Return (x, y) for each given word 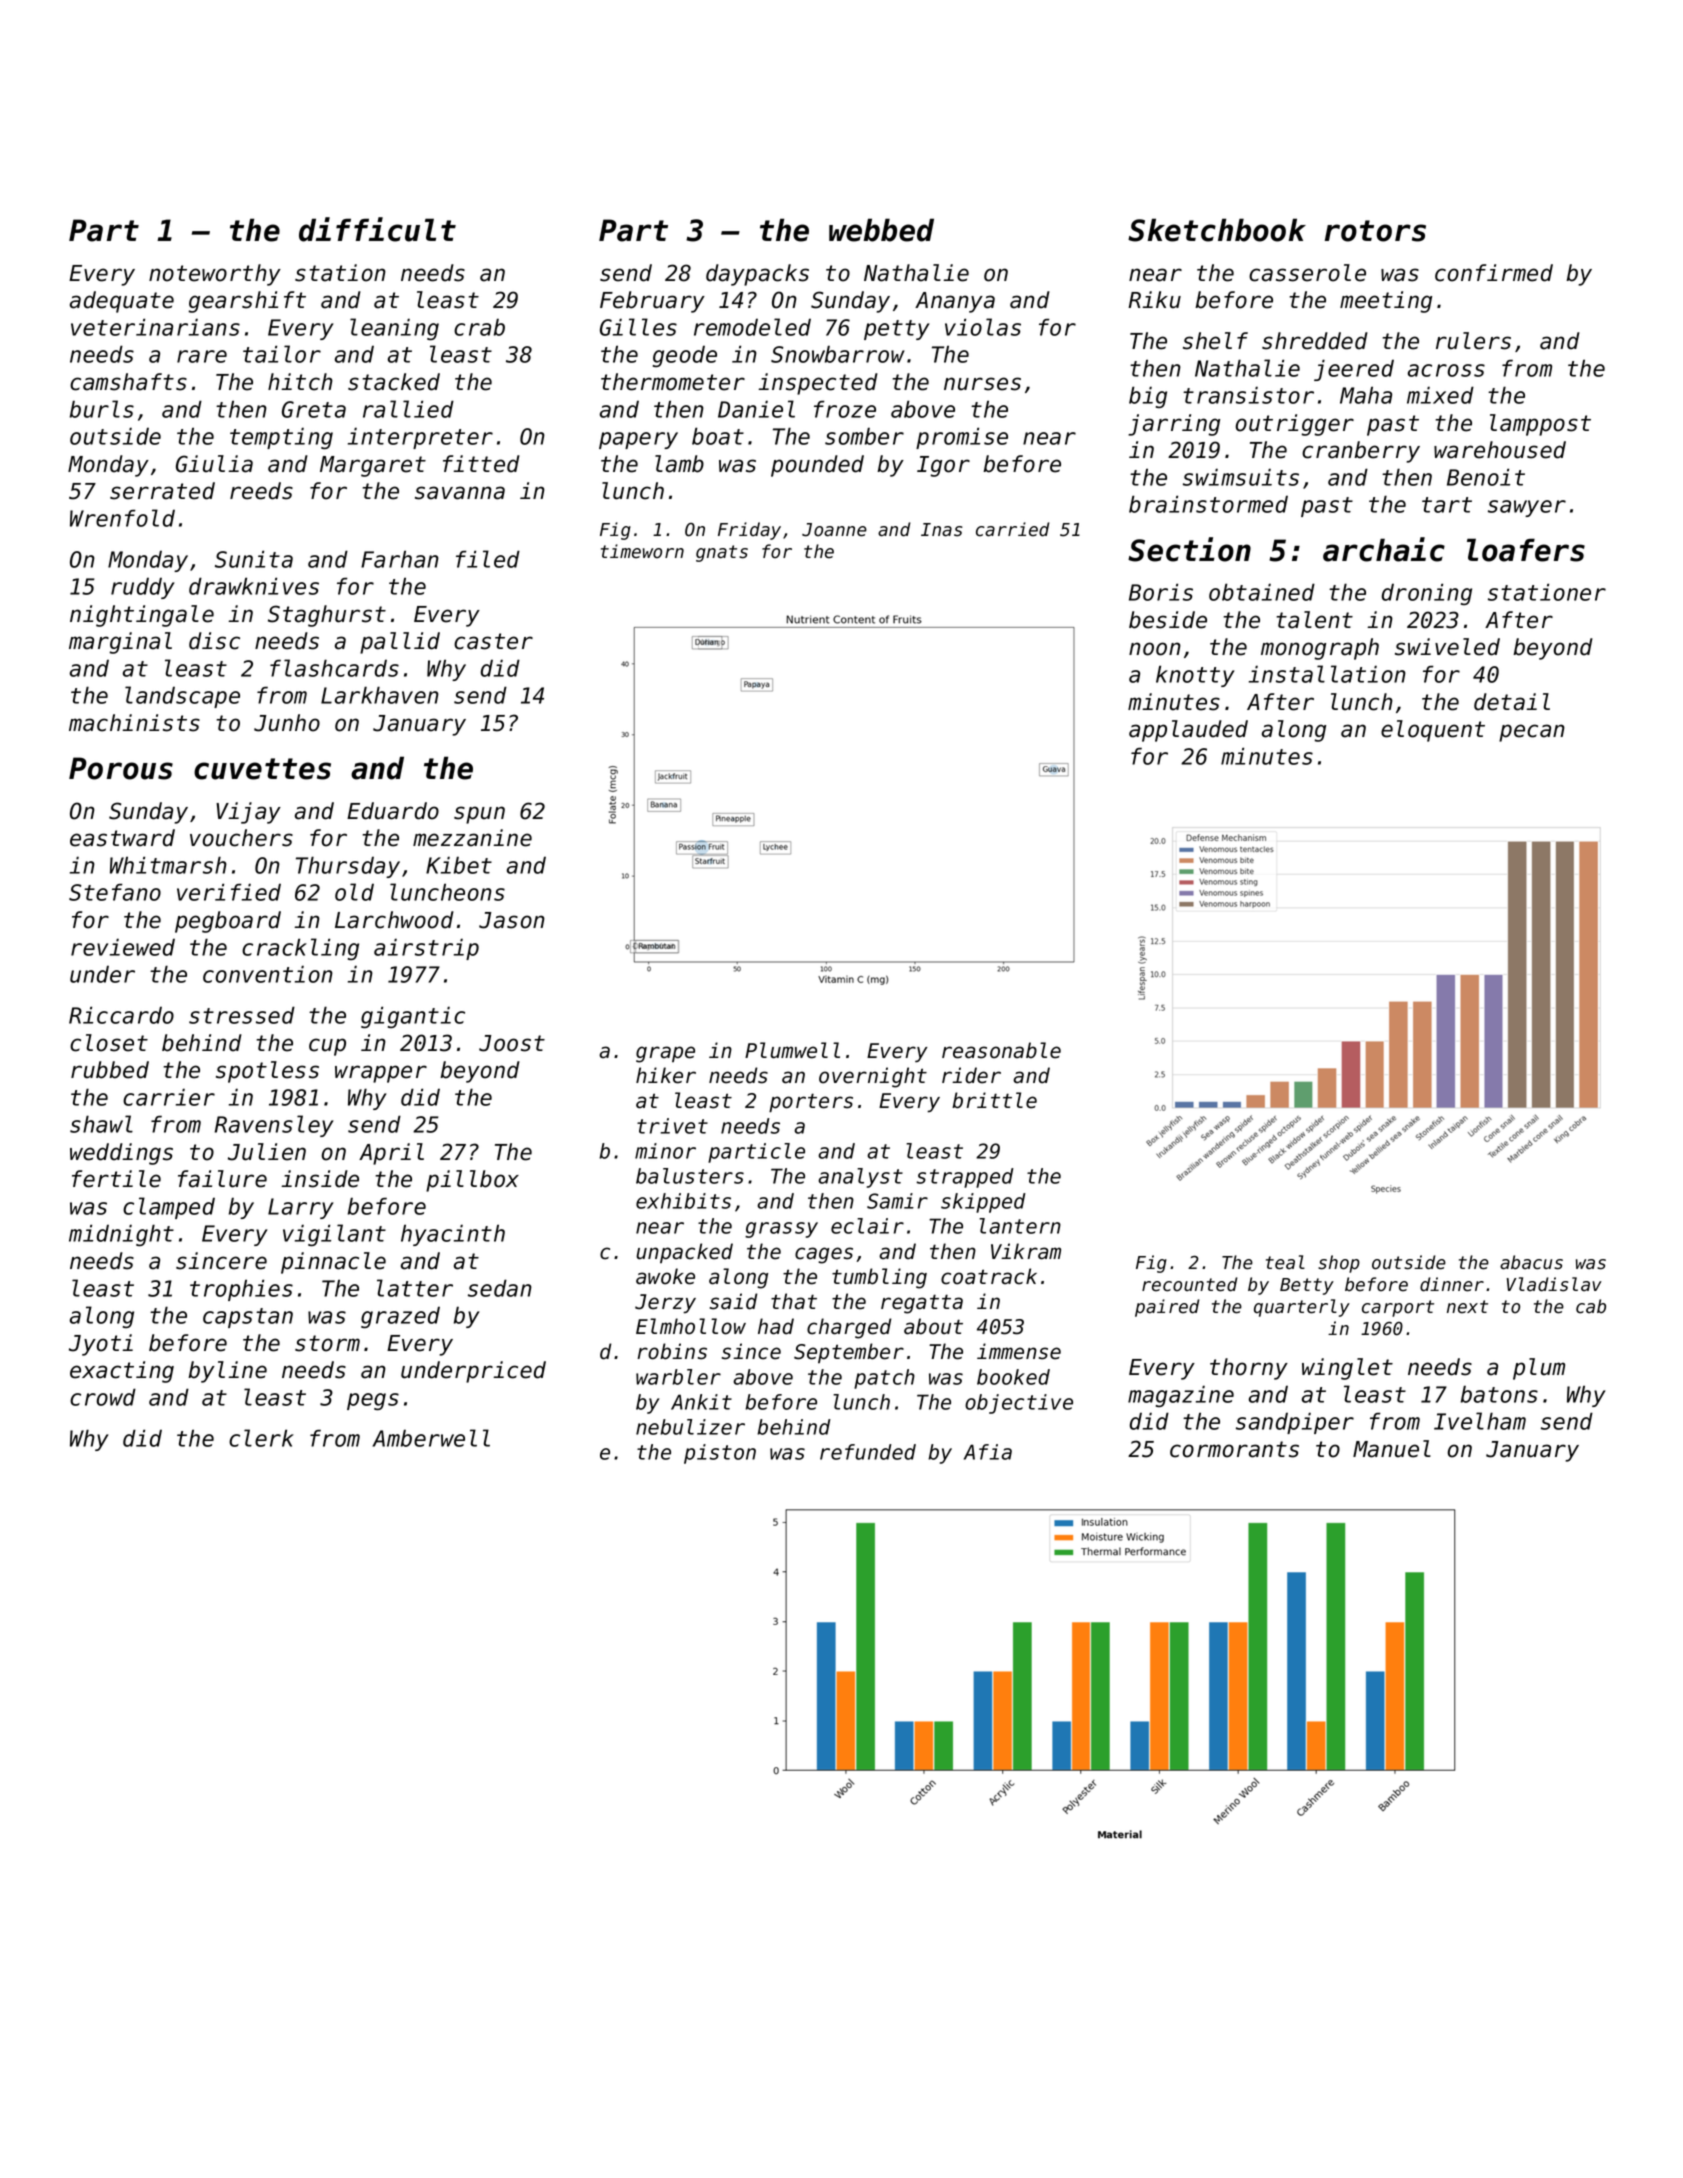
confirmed (1494, 273)
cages (824, 1255)
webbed (881, 230)
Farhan (400, 559)
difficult (377, 229)
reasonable (1001, 1050)
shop (1339, 1264)
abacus (1531, 1262)
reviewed (123, 947)
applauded (1188, 731)
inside (320, 1179)
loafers (1526, 550)
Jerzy (665, 1304)
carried (1013, 529)
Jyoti (101, 1345)
